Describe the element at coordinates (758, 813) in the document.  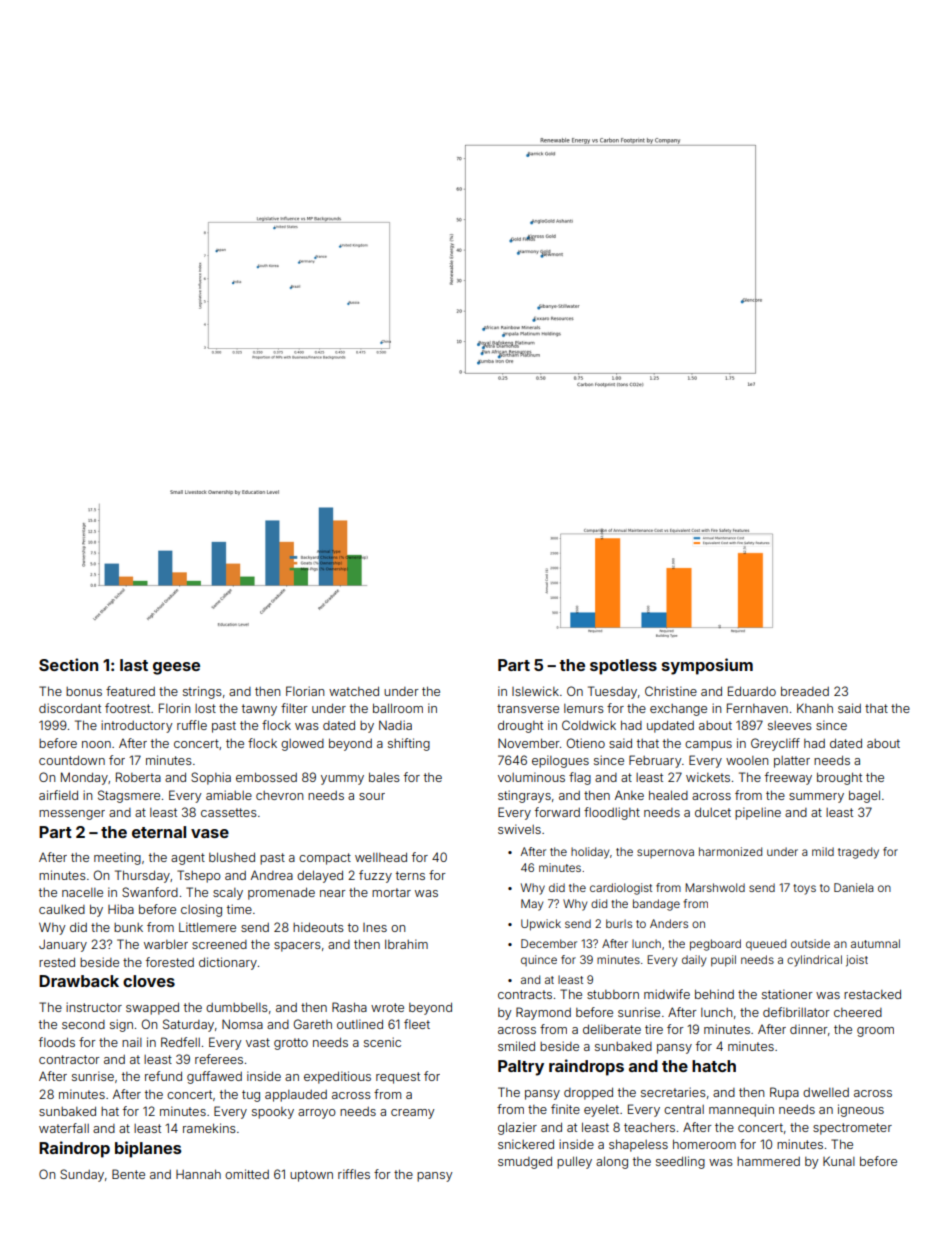
I see `pipeline` at that location.
